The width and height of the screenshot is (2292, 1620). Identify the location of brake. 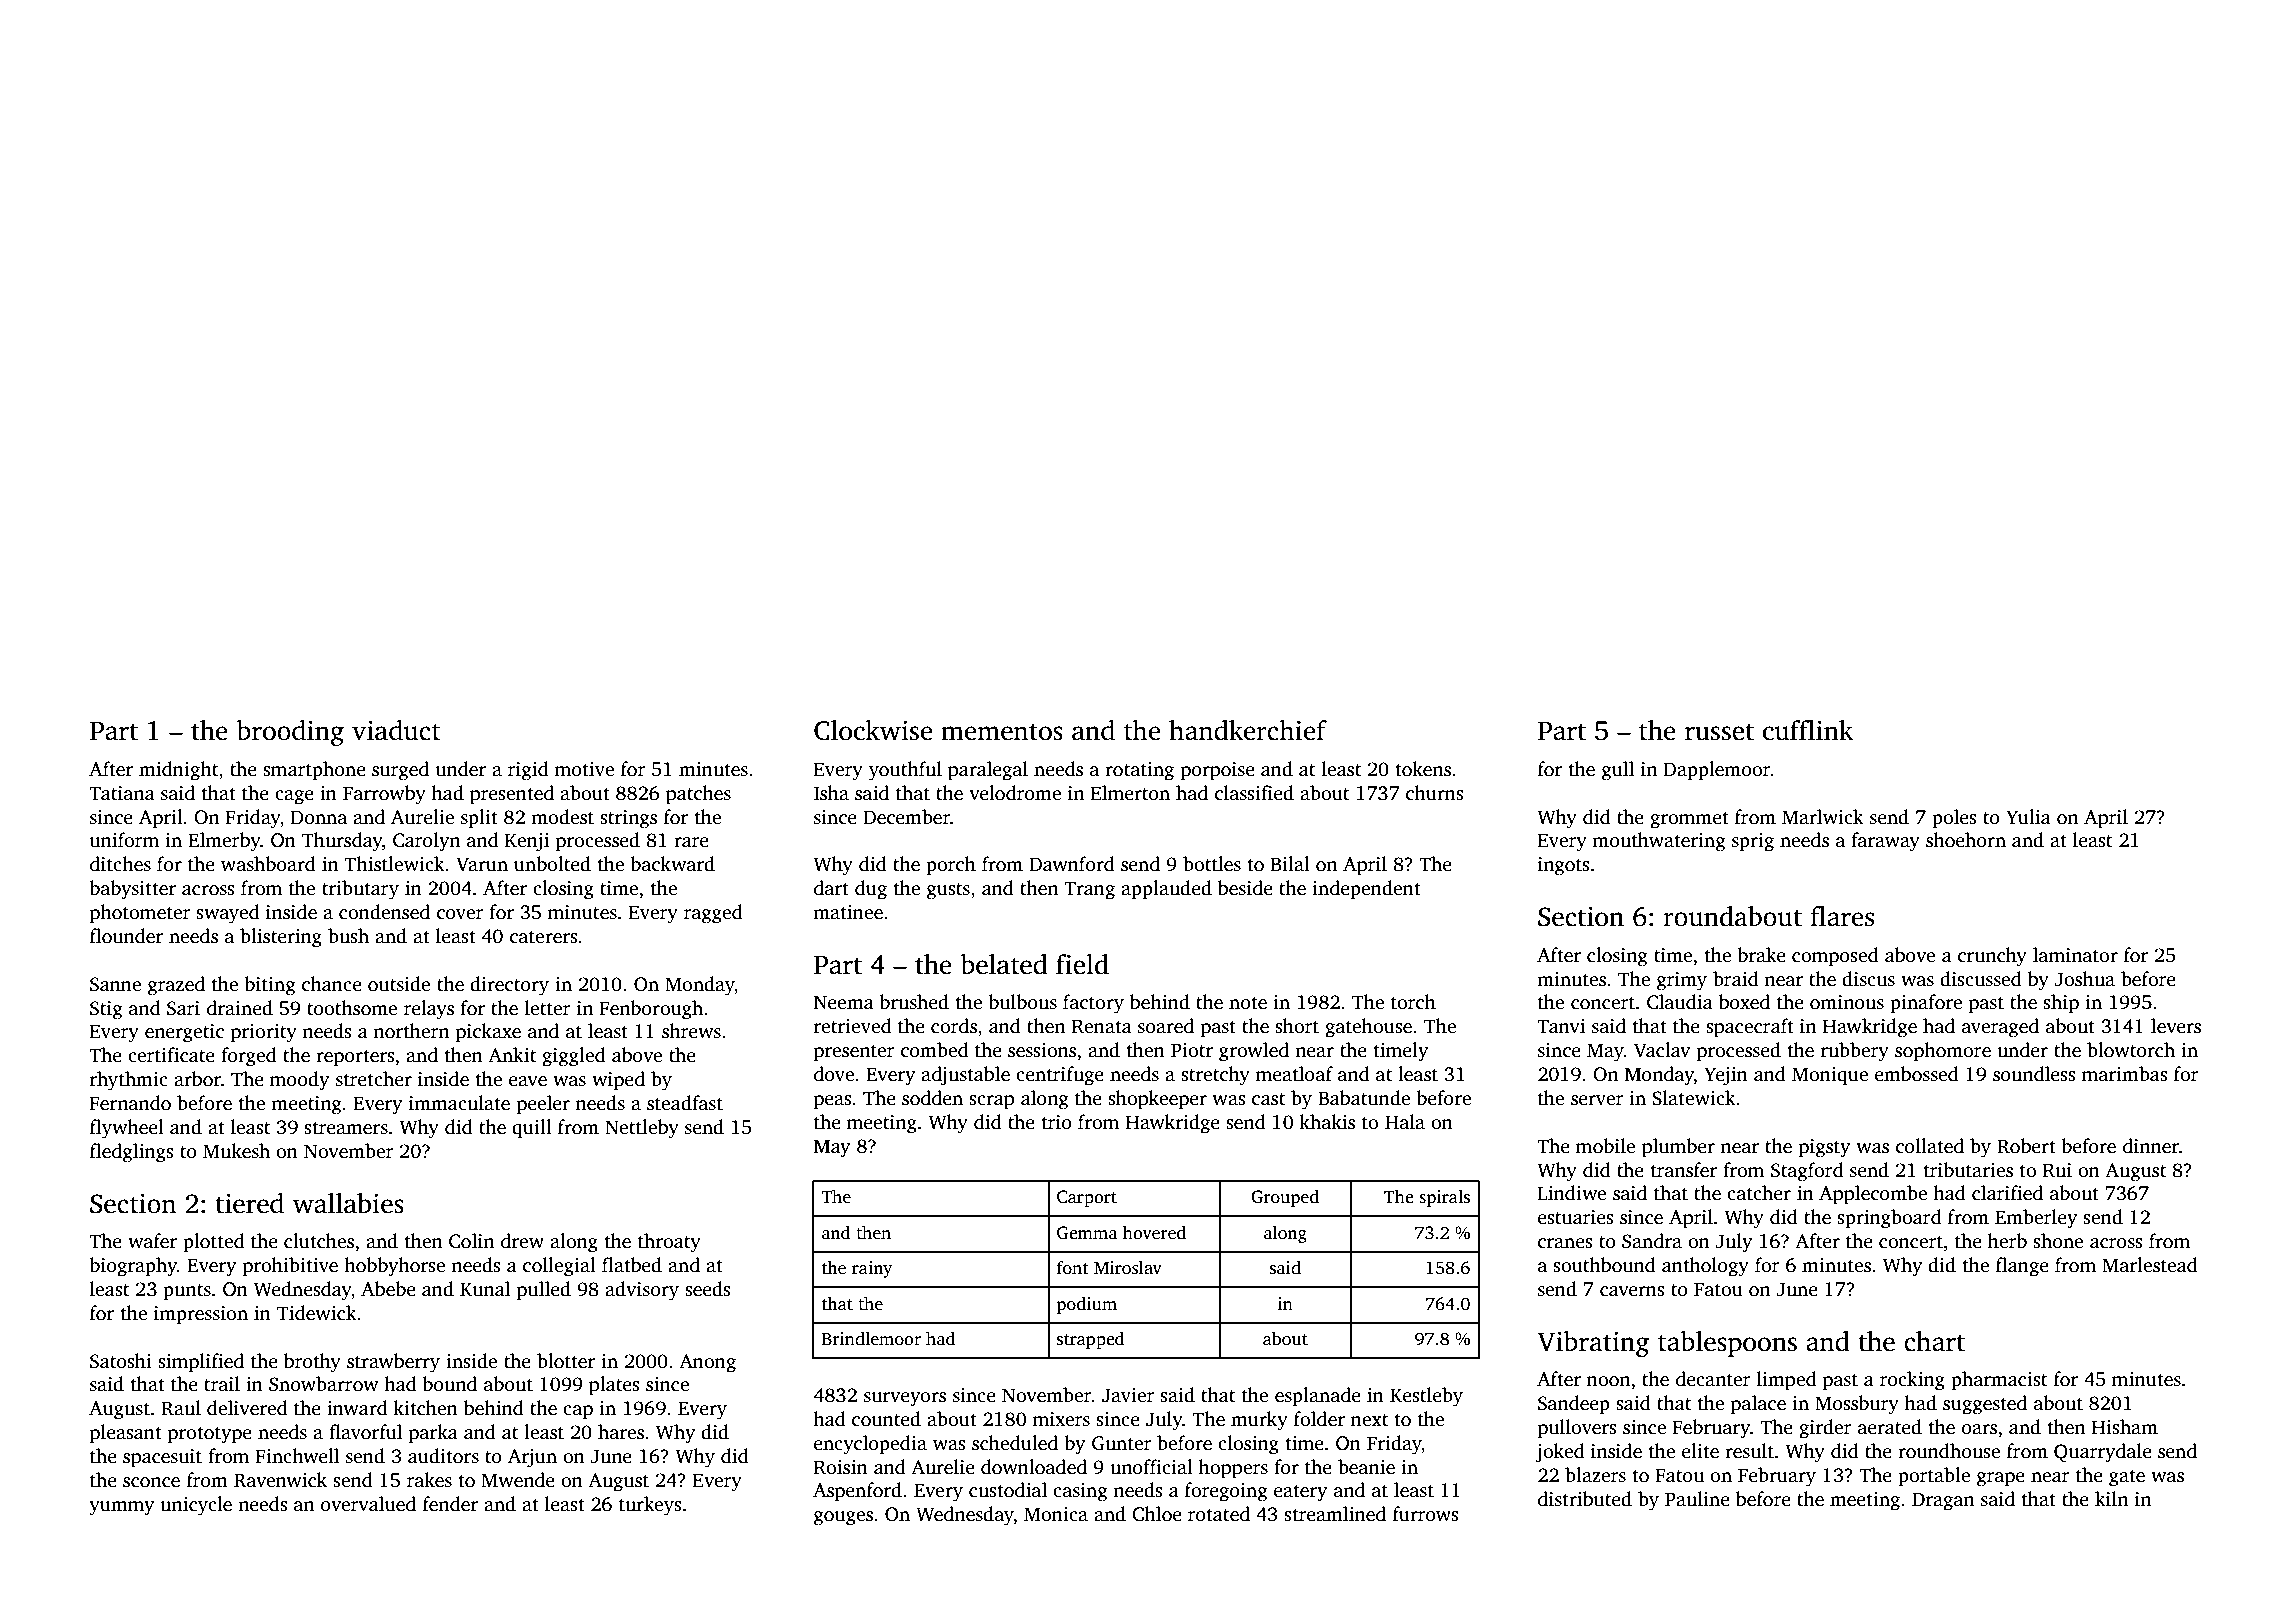
(1761, 955).
